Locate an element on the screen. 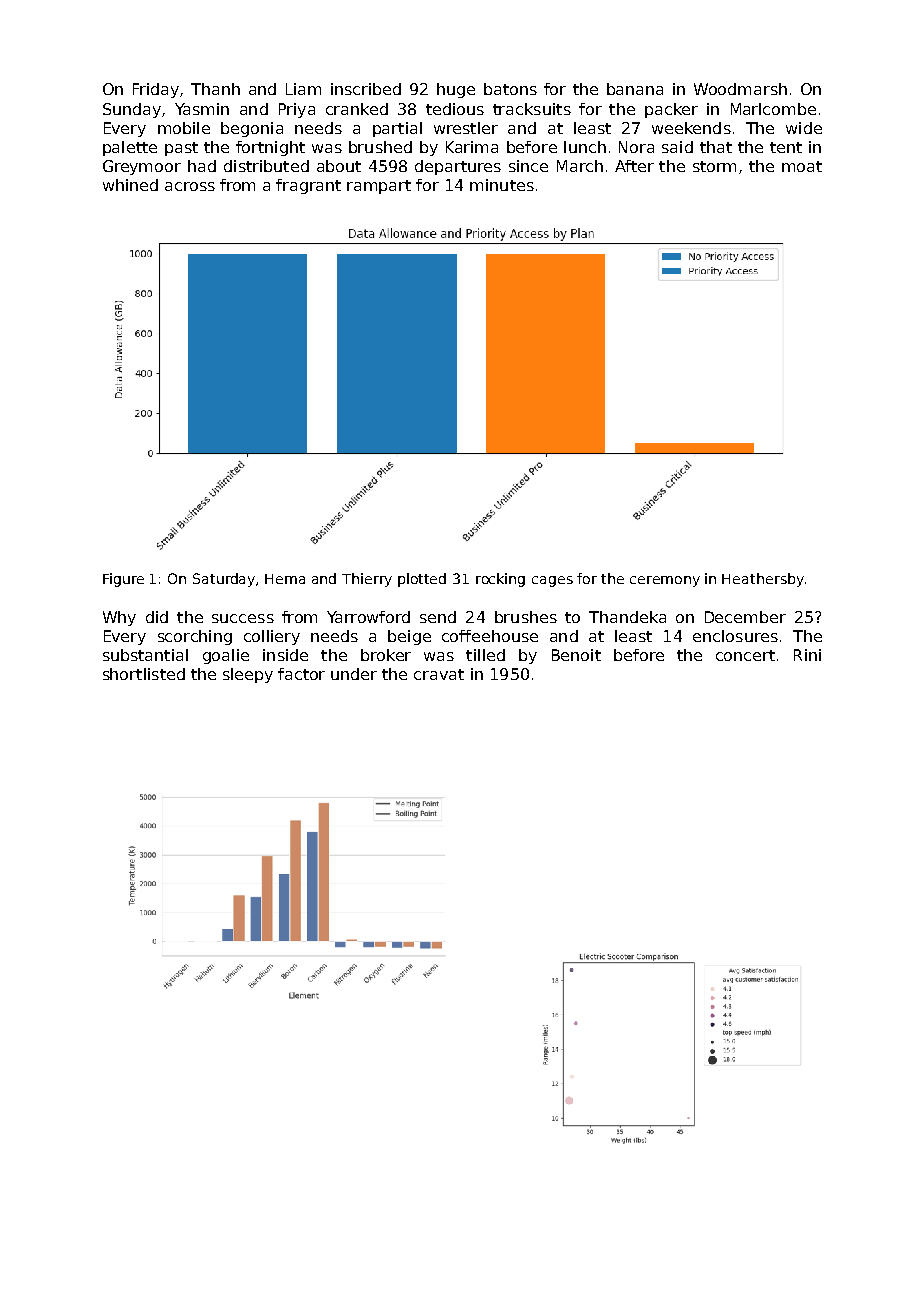  inside is located at coordinates (285, 655).
